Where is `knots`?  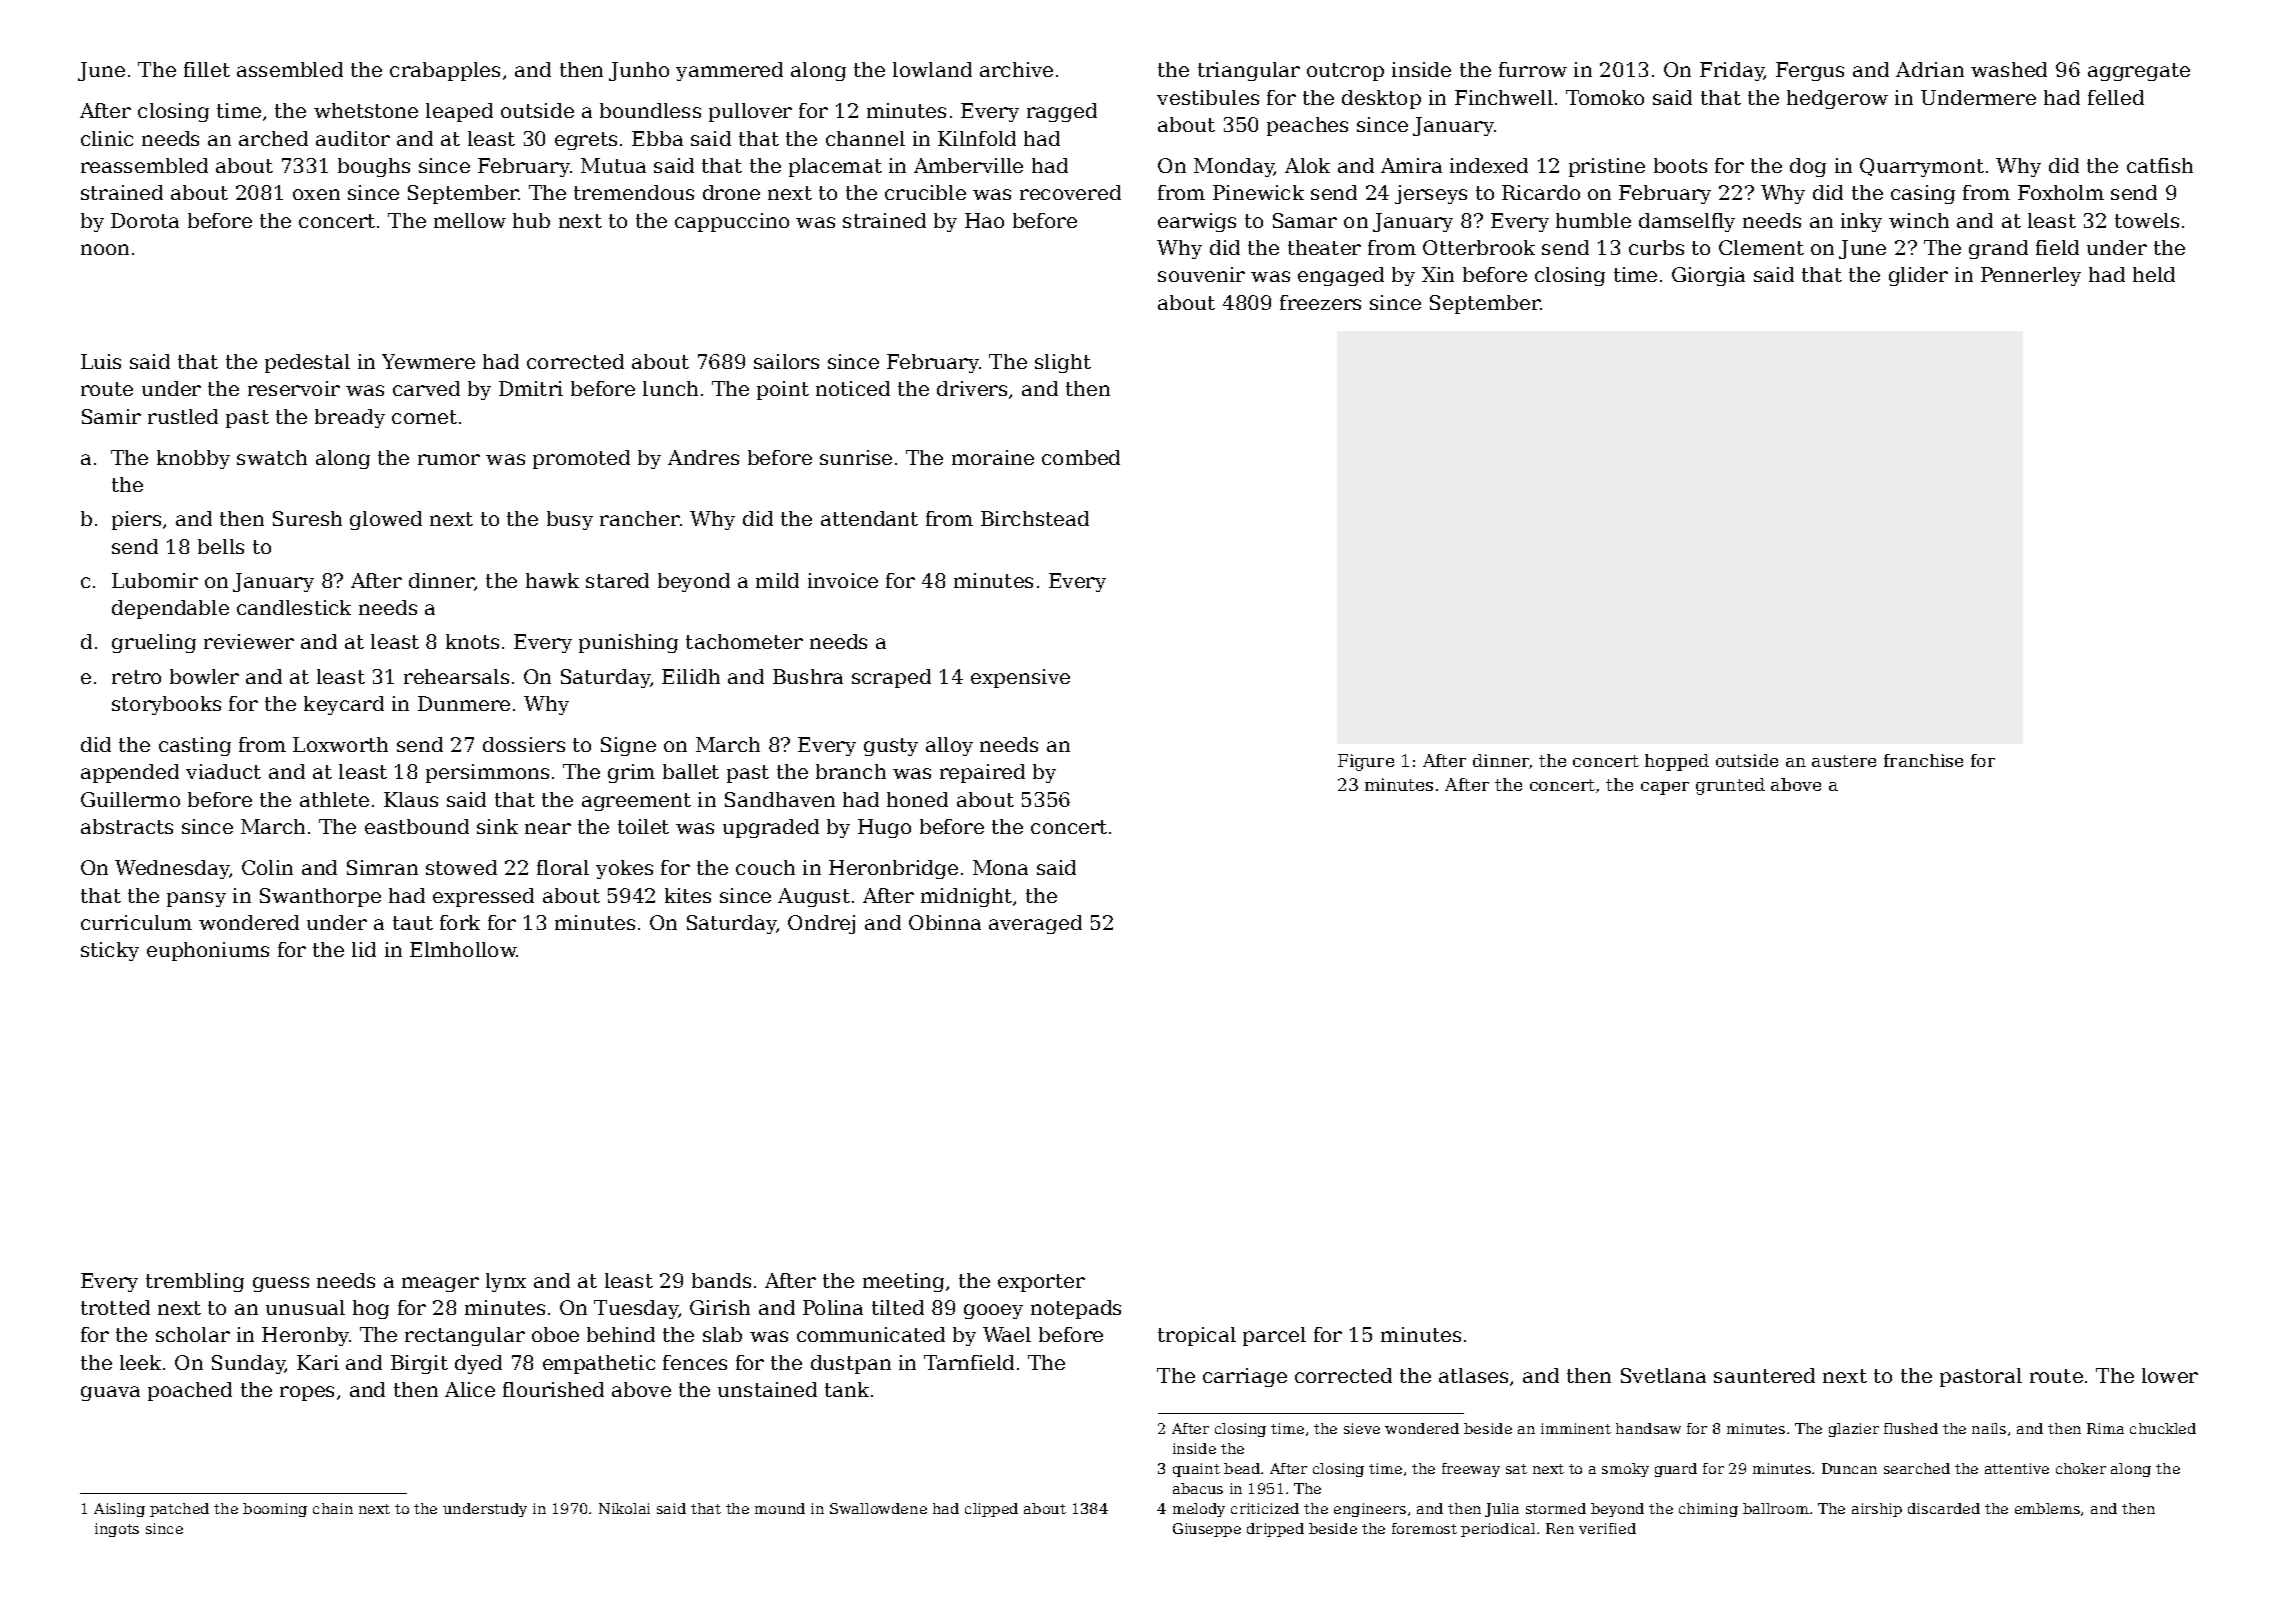
knots is located at coordinates (472, 641).
